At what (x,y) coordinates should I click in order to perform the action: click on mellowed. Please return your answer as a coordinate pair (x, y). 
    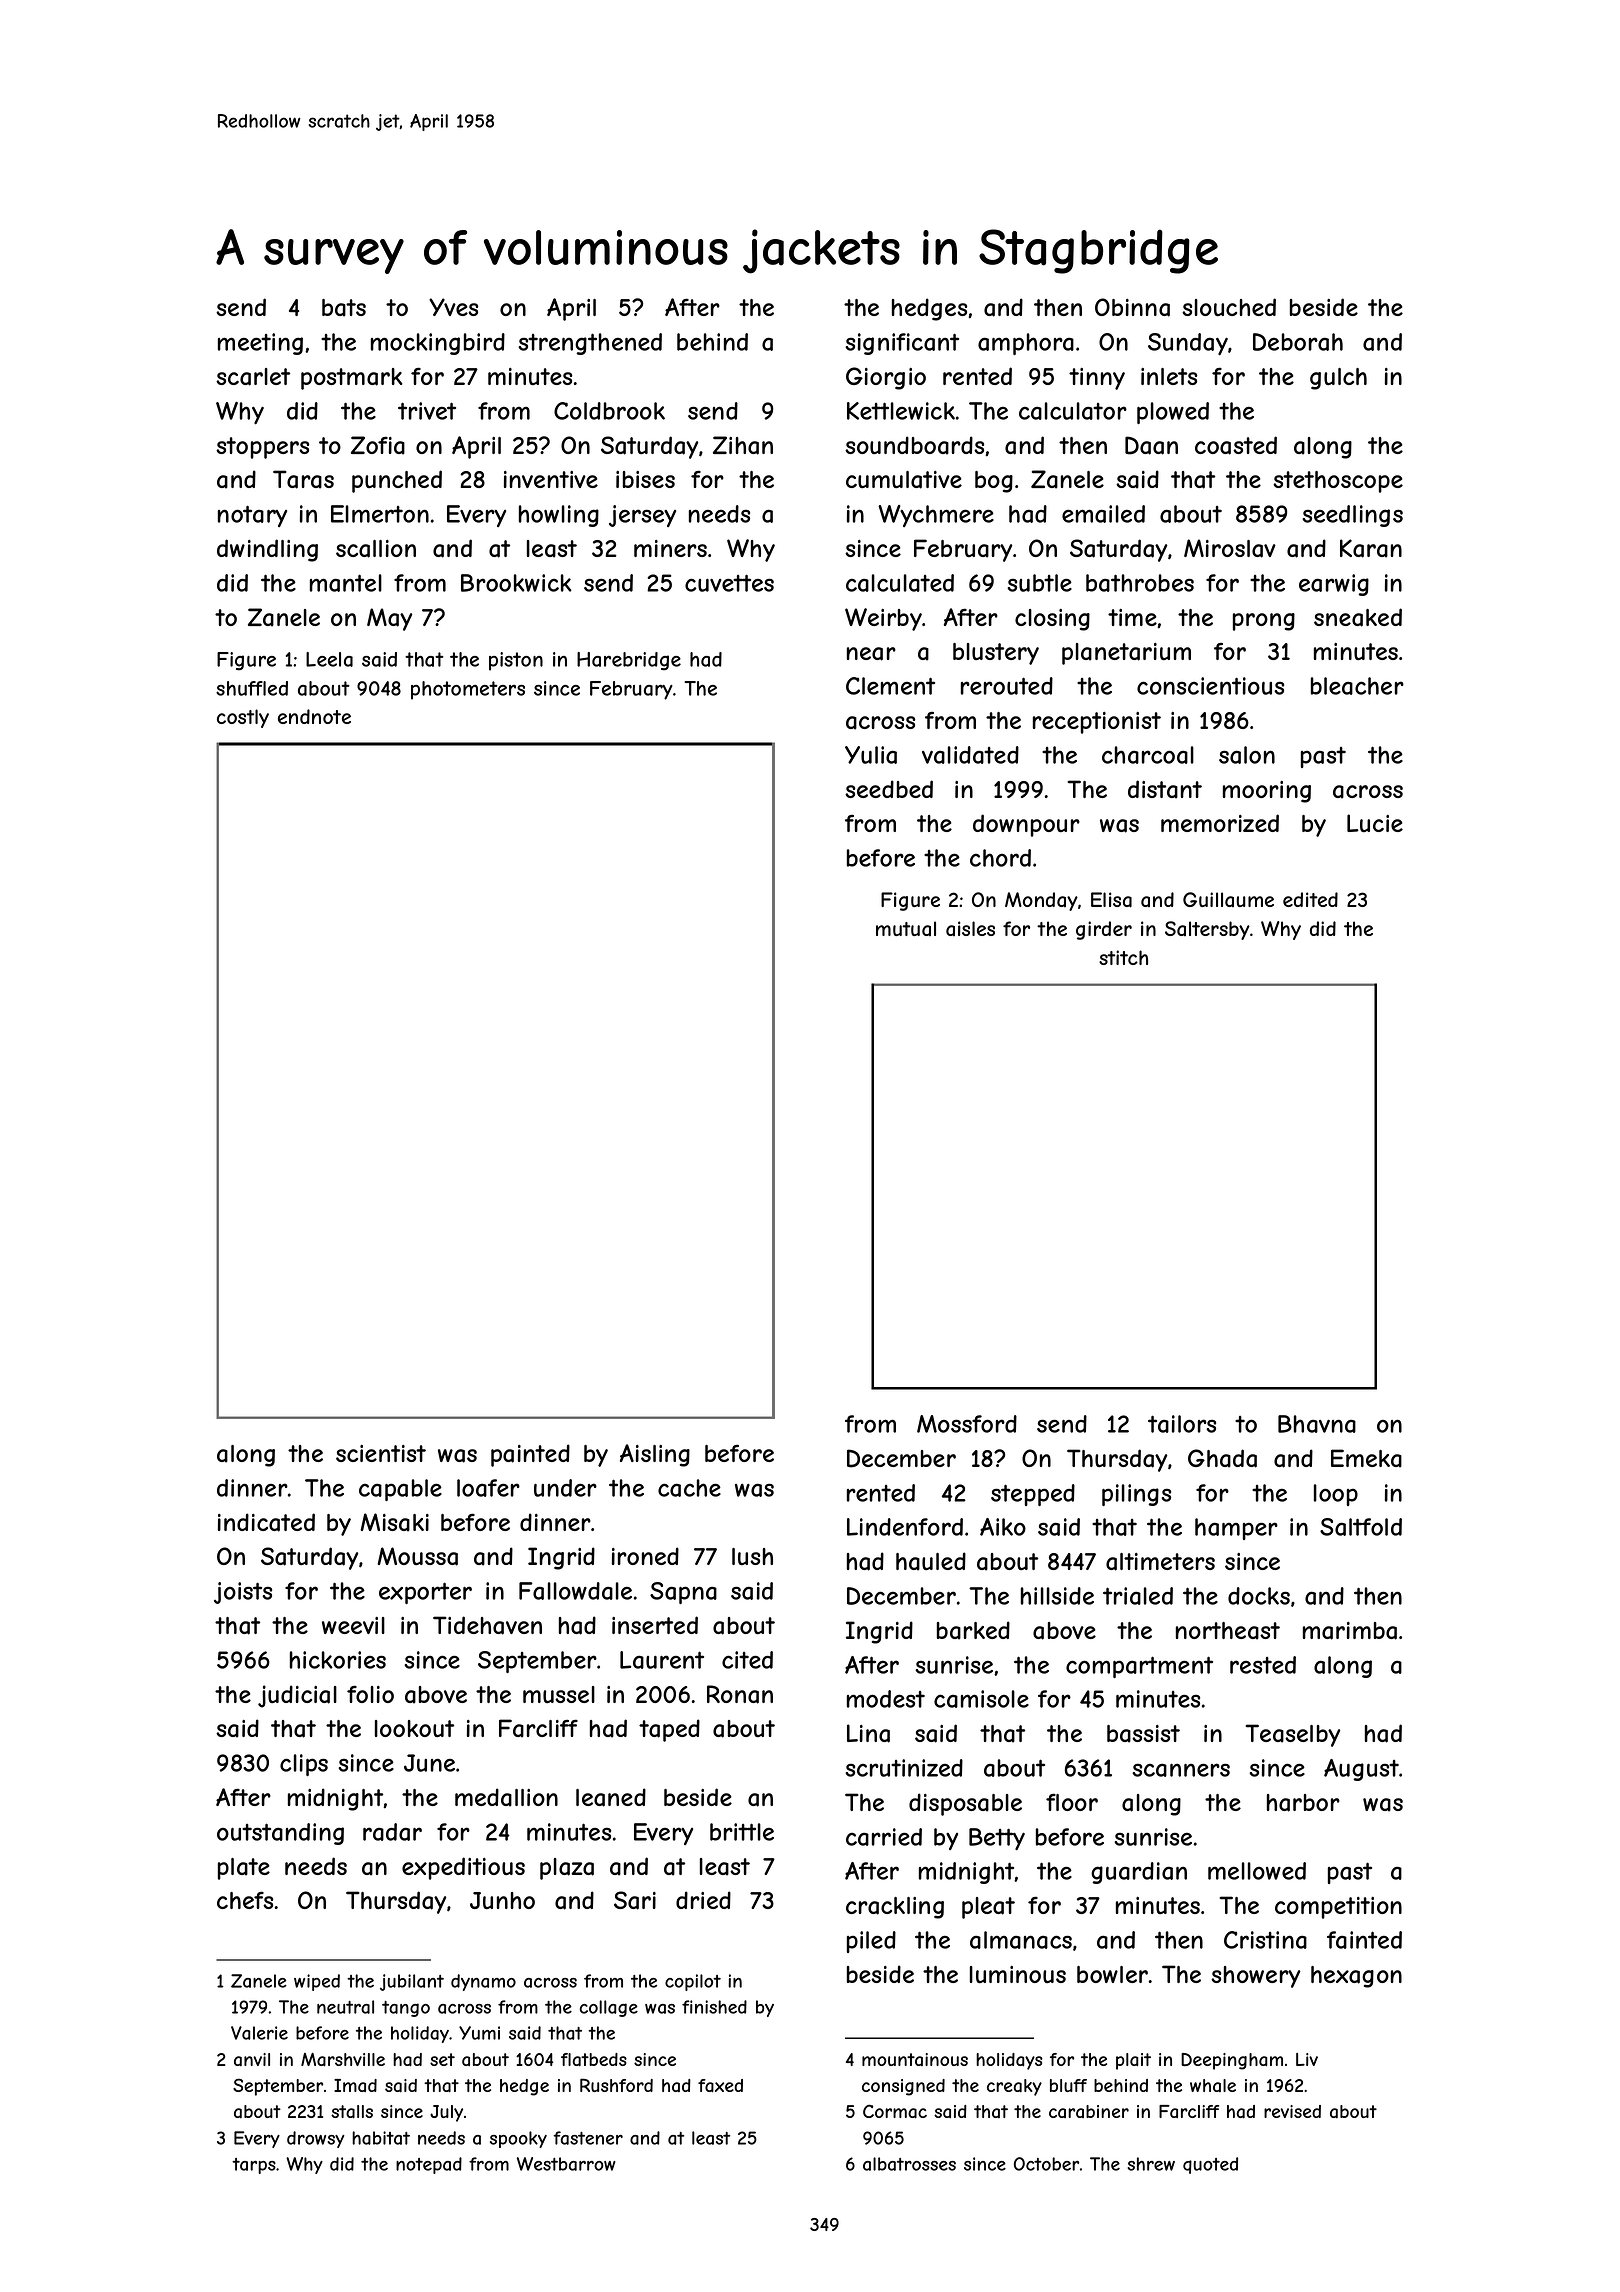
    Looking at the image, I should click on (1257, 1871).
